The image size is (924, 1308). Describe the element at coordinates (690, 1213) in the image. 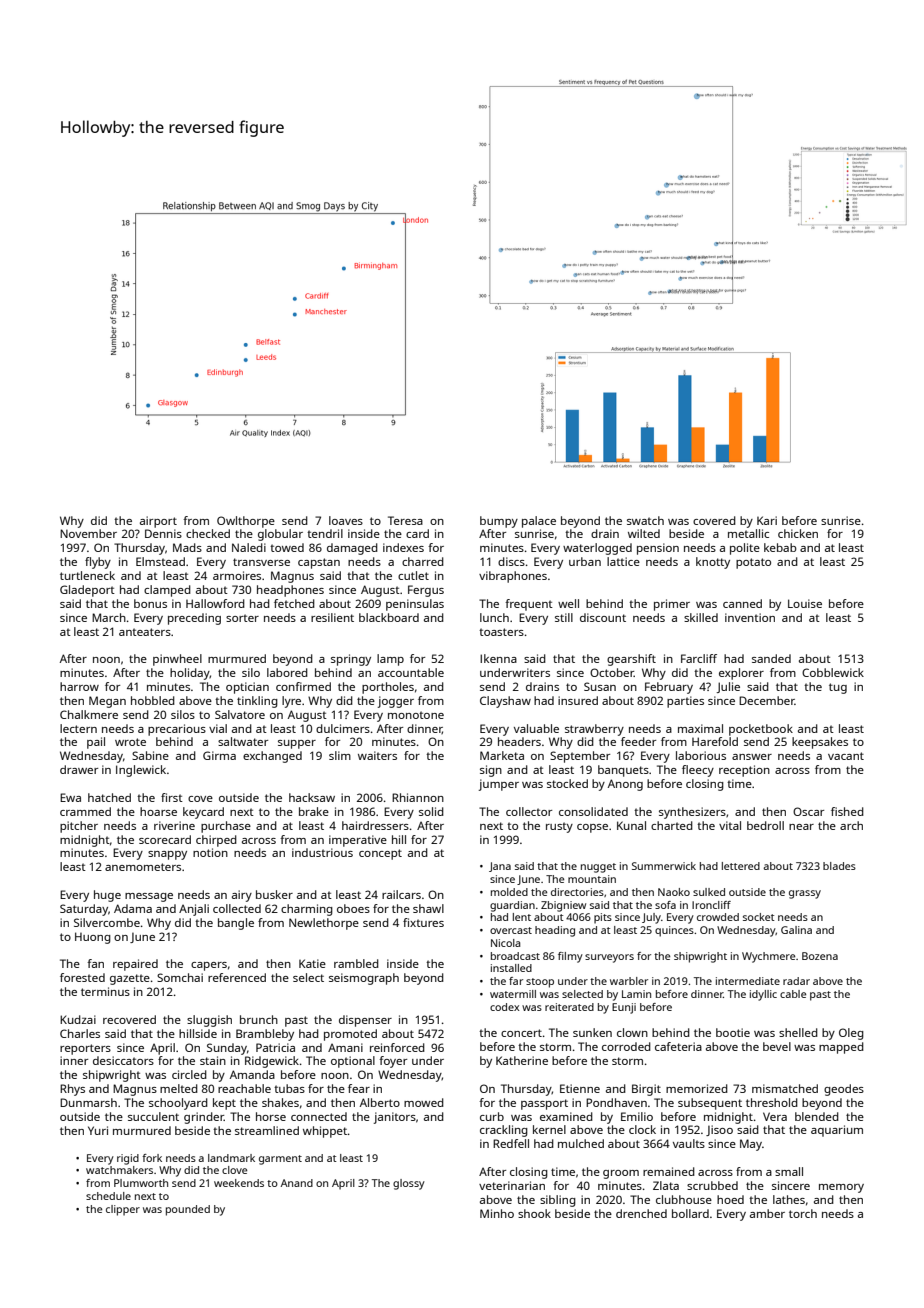

I see `bollard` at that location.
